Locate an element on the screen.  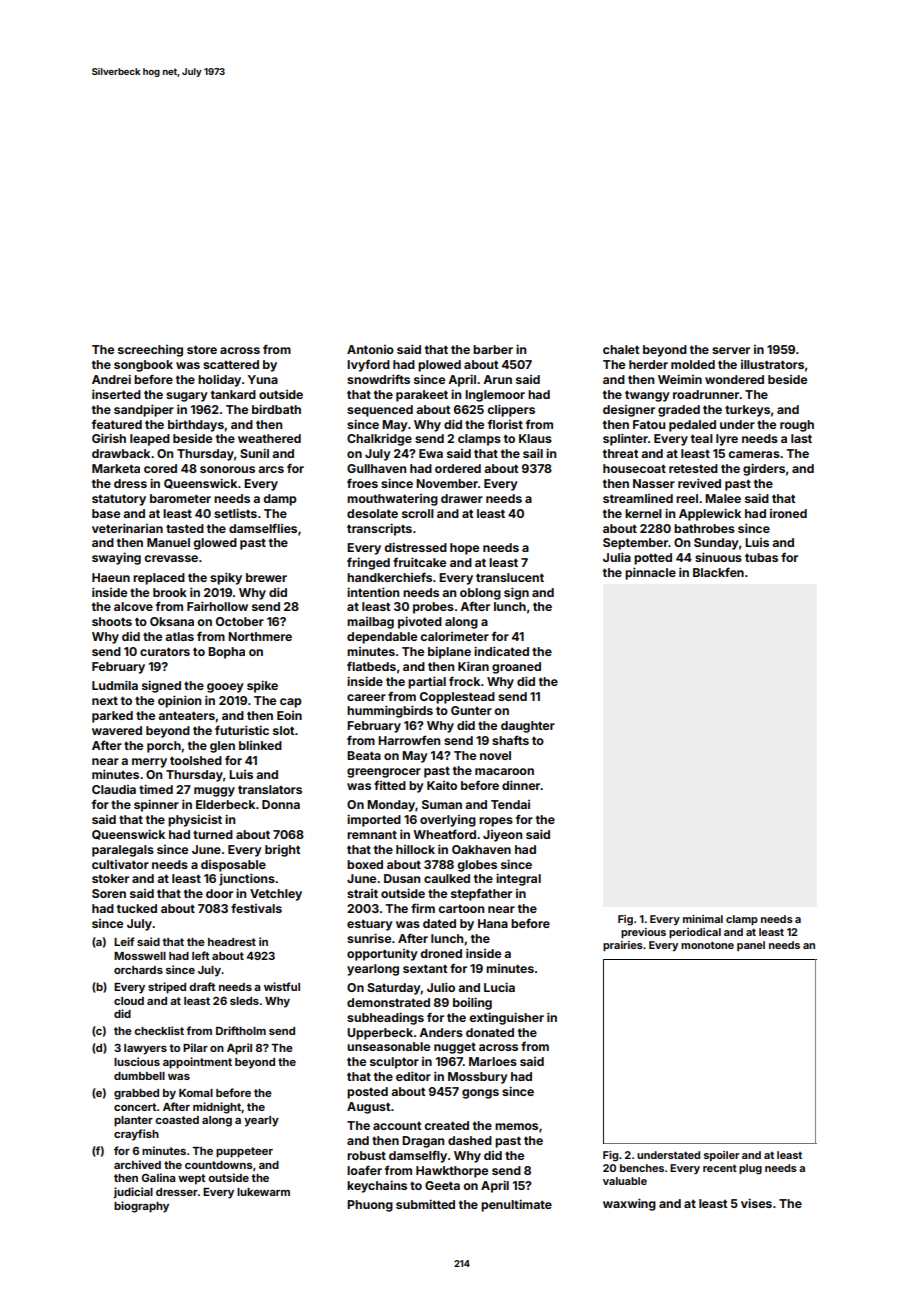
panel is located at coordinates (751, 946).
